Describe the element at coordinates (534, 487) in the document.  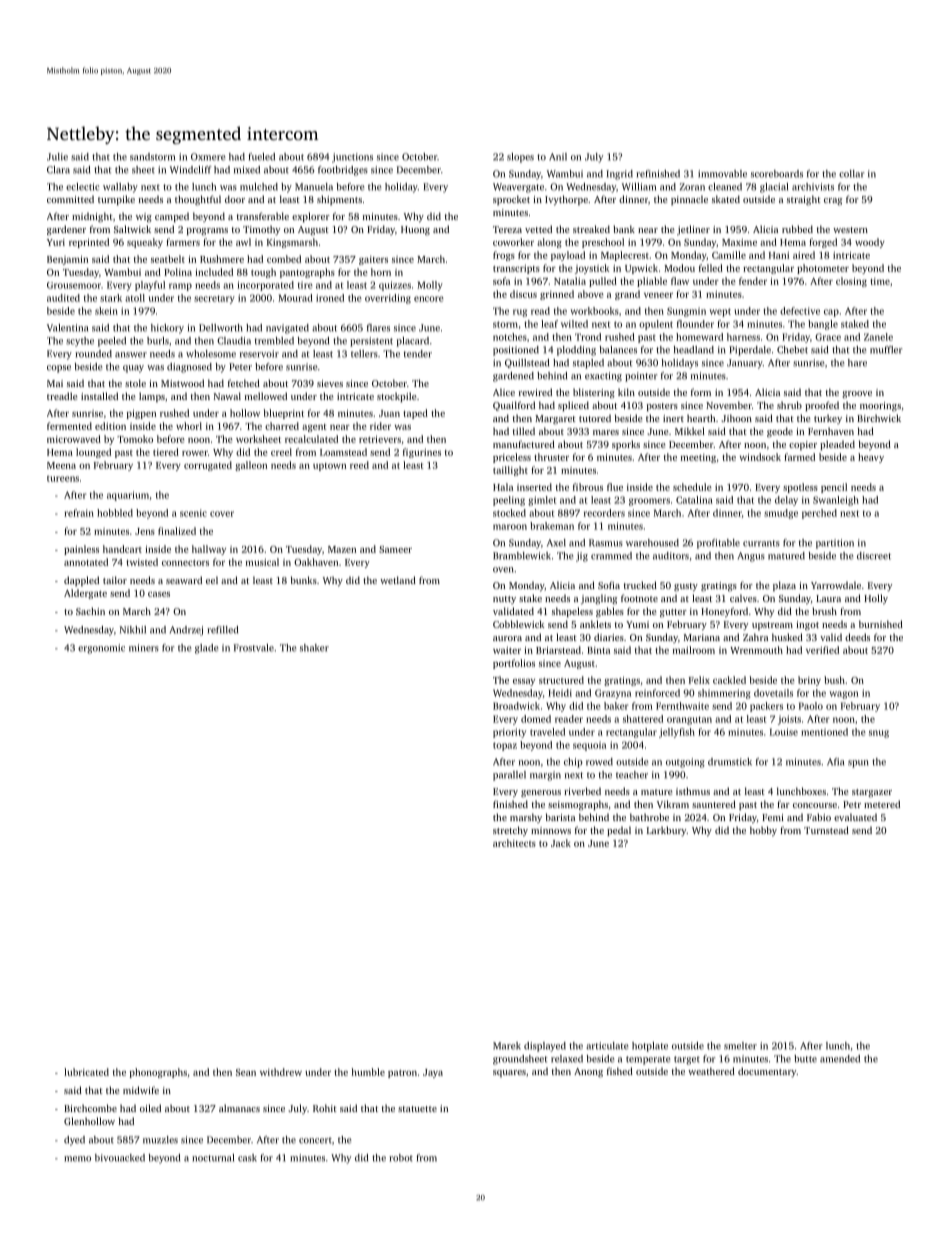
I see `inserted` at that location.
